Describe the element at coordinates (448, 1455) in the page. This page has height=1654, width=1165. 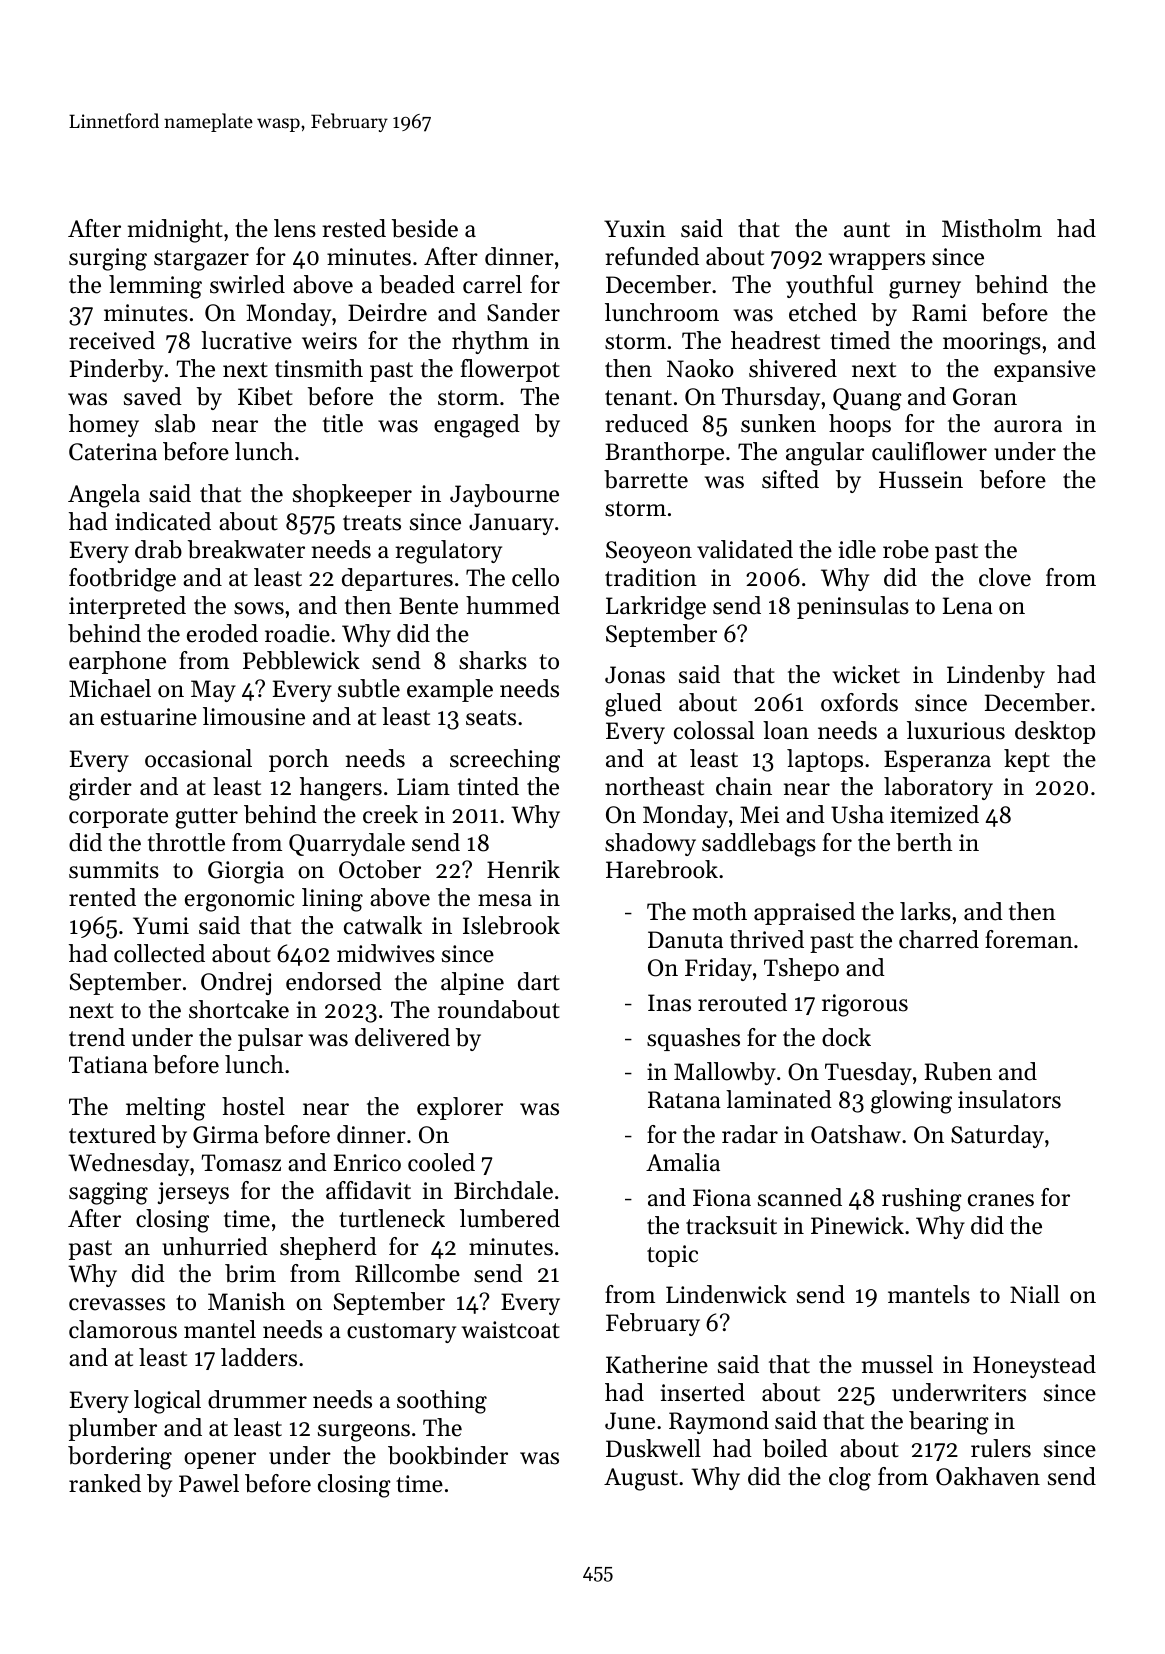
I see `bookbinder` at that location.
